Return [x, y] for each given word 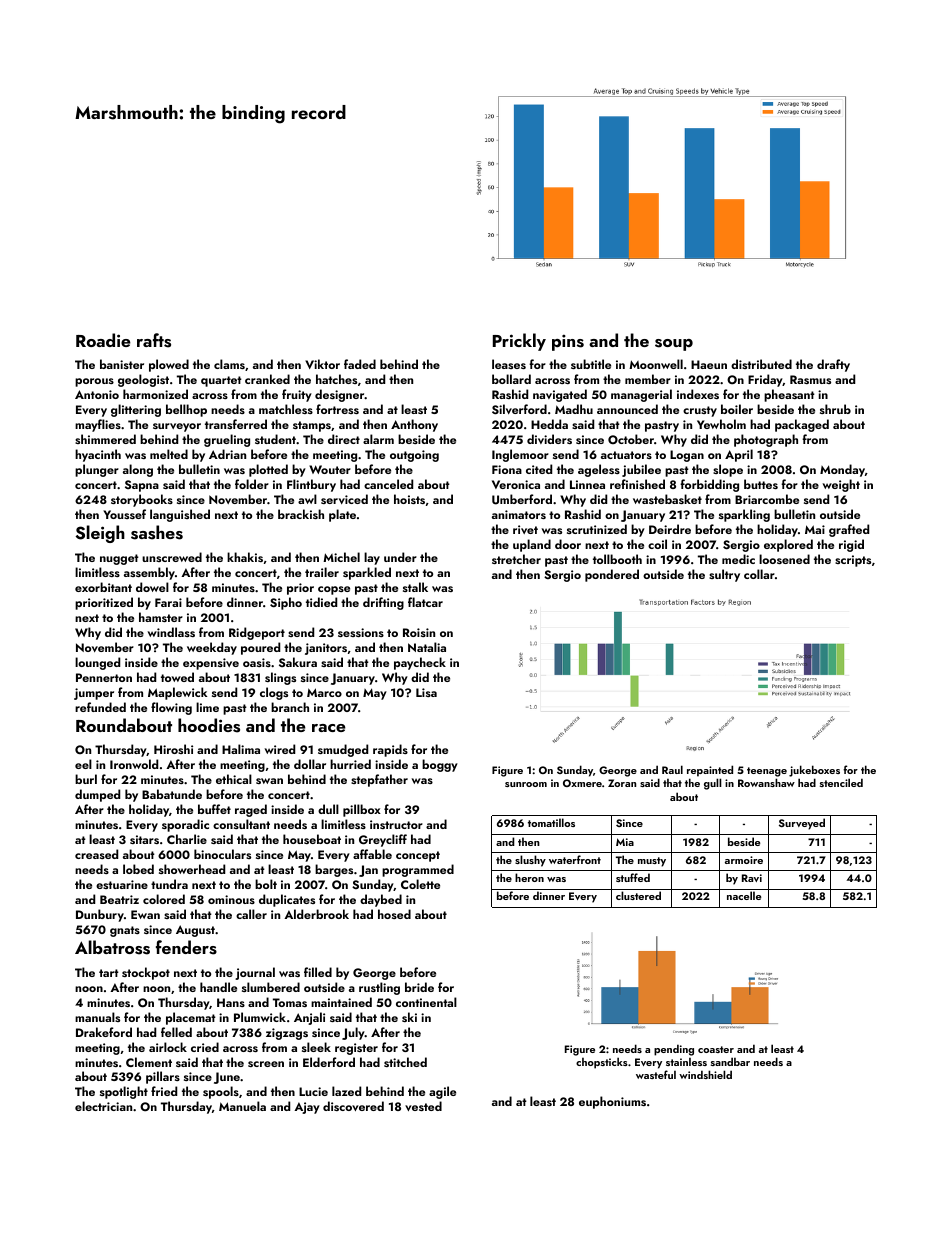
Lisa [426, 692]
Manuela [242, 1106]
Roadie [103, 340]
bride [419, 987]
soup [674, 345]
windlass [171, 632]
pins [568, 343]
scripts [853, 561]
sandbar [730, 1061]
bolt [266, 884]
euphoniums [612, 1102]
